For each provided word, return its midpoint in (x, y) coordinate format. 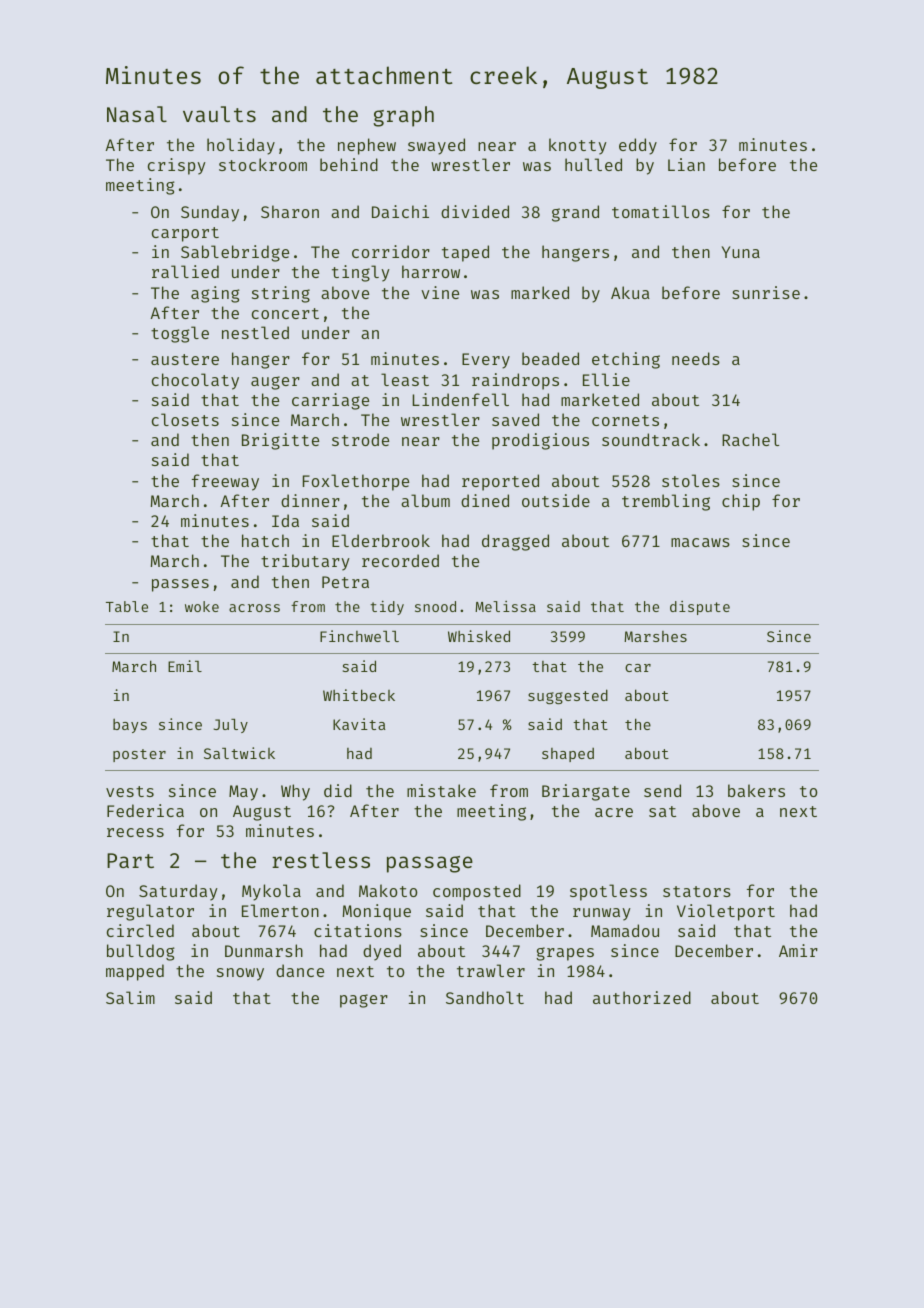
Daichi (400, 211)
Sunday (210, 213)
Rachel (750, 439)
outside (556, 500)
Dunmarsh (264, 950)
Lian (686, 164)
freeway (225, 482)
